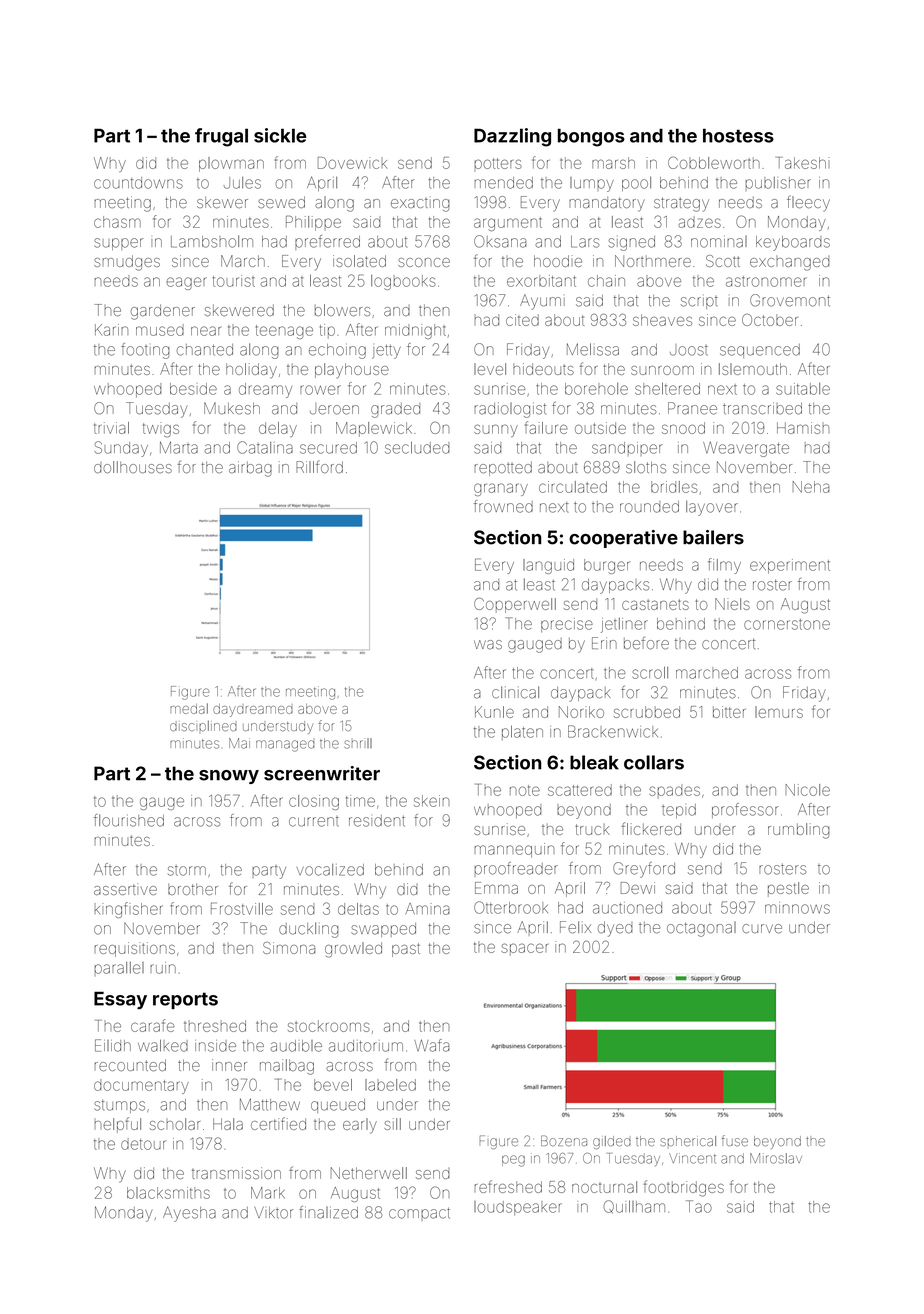 This screenshot has height=1314, width=924. Describe the element at coordinates (187, 870) in the screenshot. I see `storm` at that location.
